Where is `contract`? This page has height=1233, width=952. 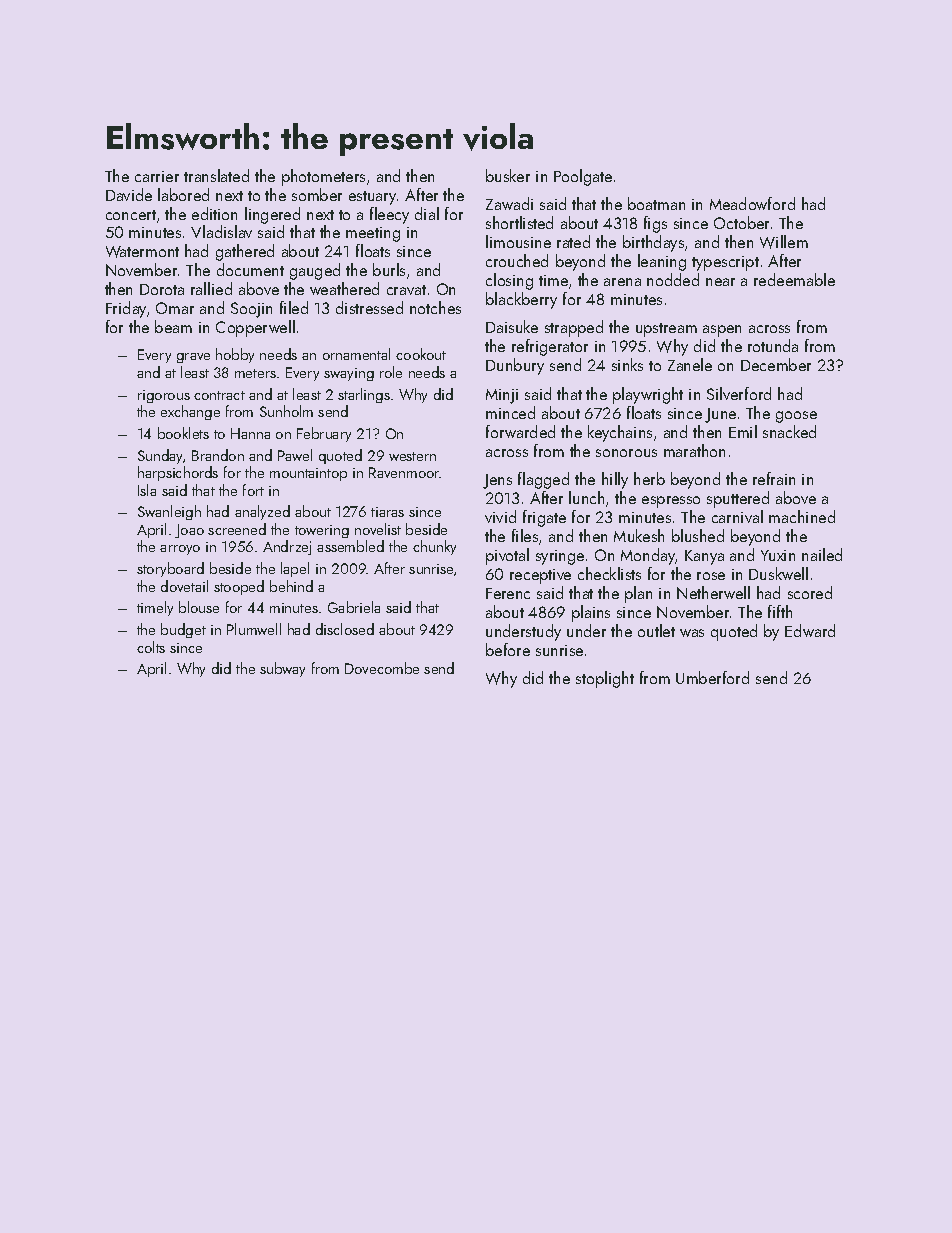 contract is located at coordinates (219, 395).
